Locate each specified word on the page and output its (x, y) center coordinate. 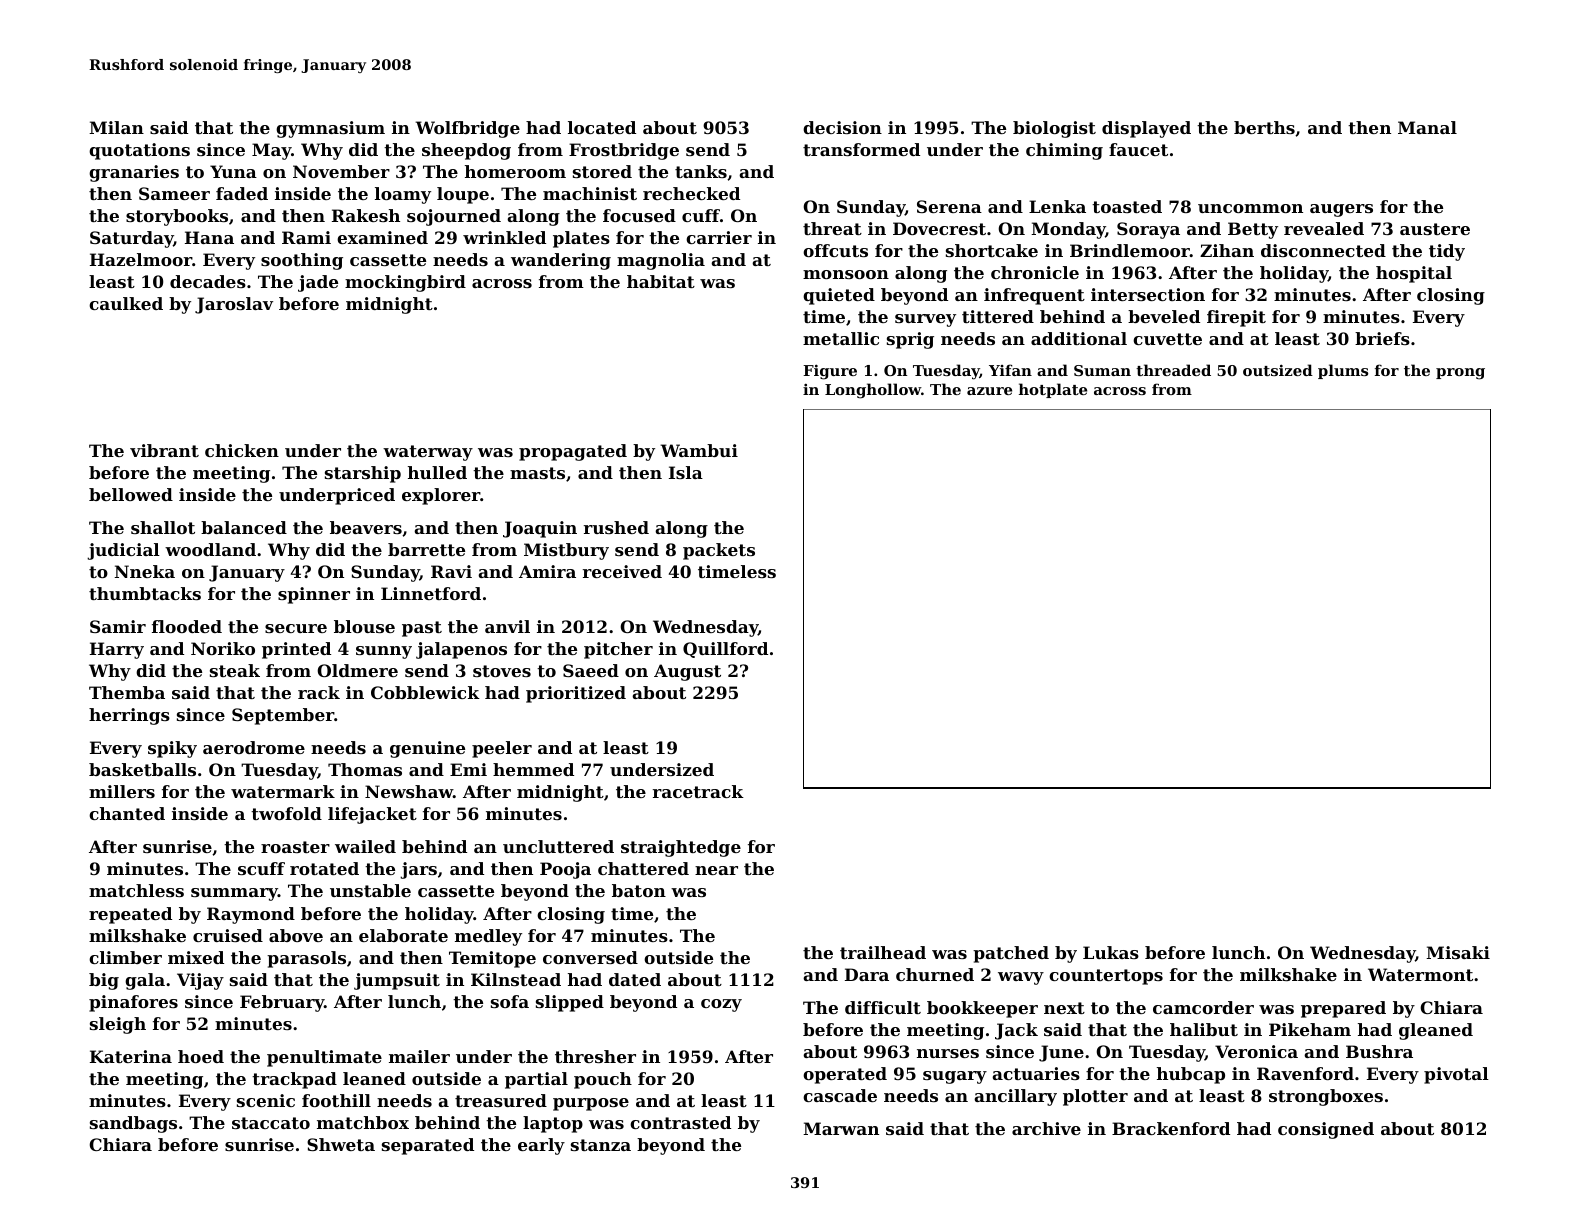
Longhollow (873, 391)
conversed (590, 957)
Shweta (341, 1144)
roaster (295, 847)
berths (1264, 127)
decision (842, 127)
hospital (1414, 274)
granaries (134, 173)
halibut (1204, 1029)
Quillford (725, 650)
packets (719, 551)
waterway (428, 453)
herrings (129, 716)
